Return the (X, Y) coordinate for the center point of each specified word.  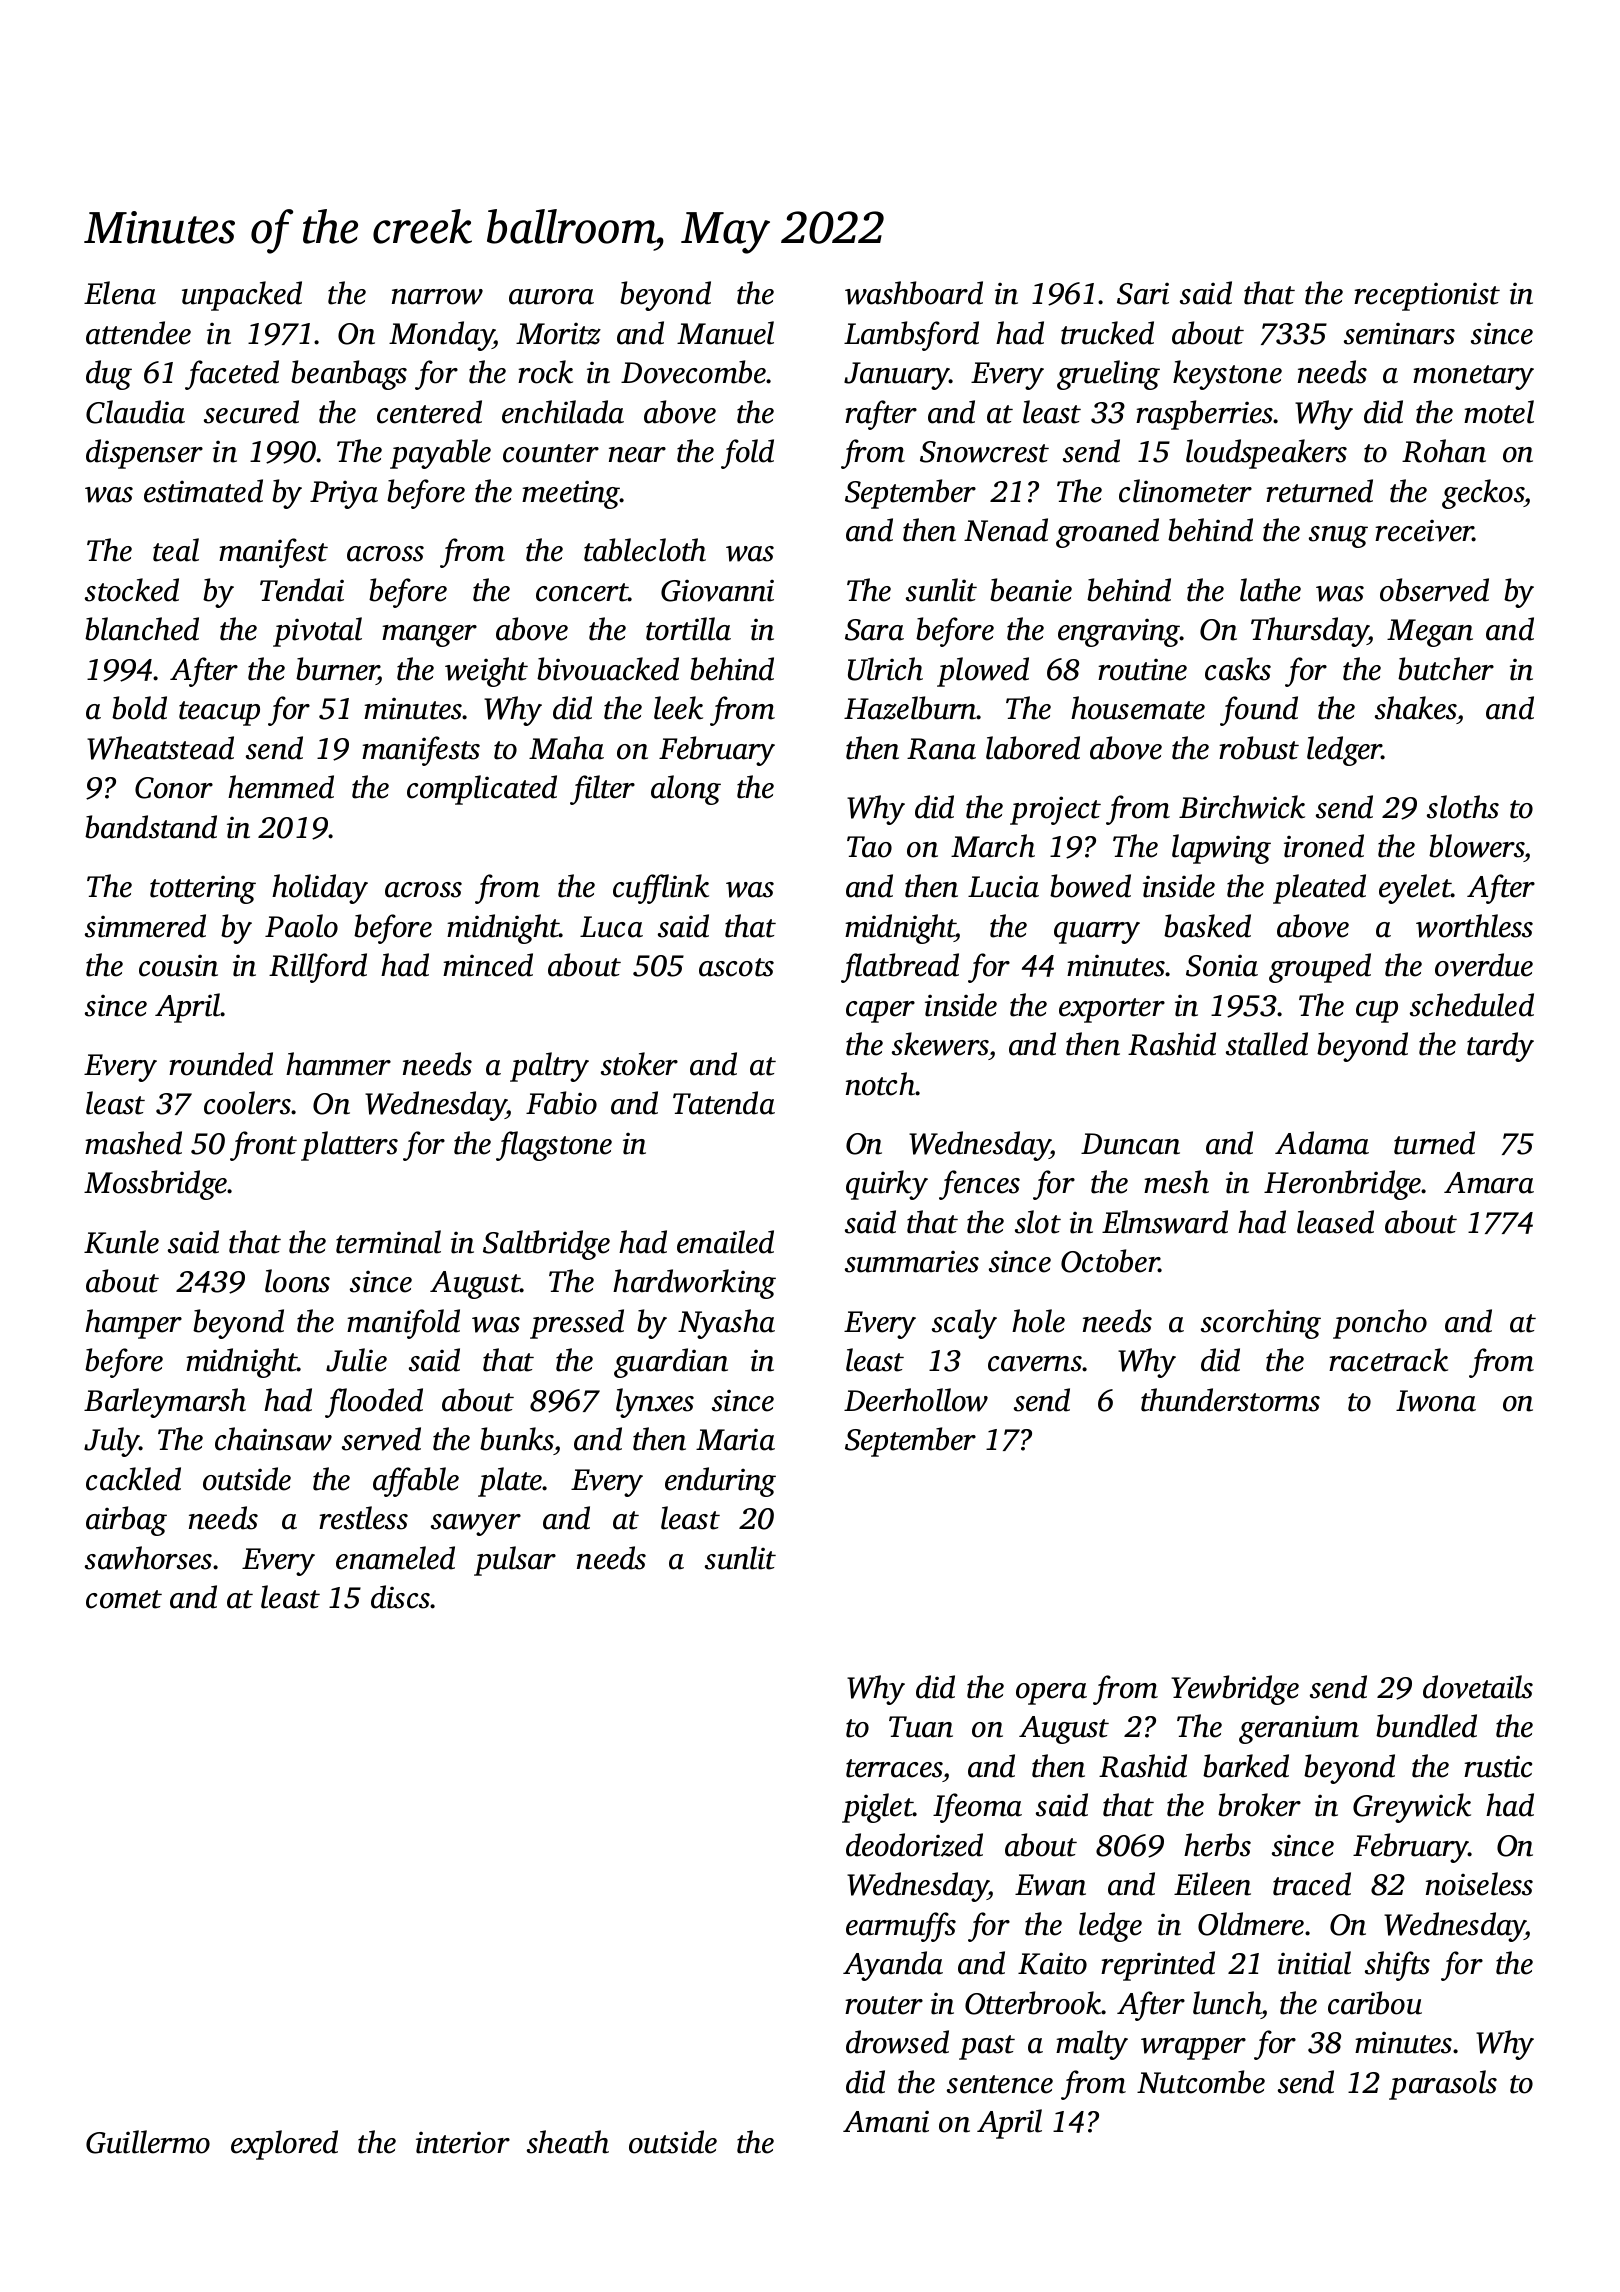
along (686, 790)
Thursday (1309, 632)
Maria (735, 1439)
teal (176, 550)
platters (349, 1146)
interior (463, 2142)
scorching (1261, 1324)
